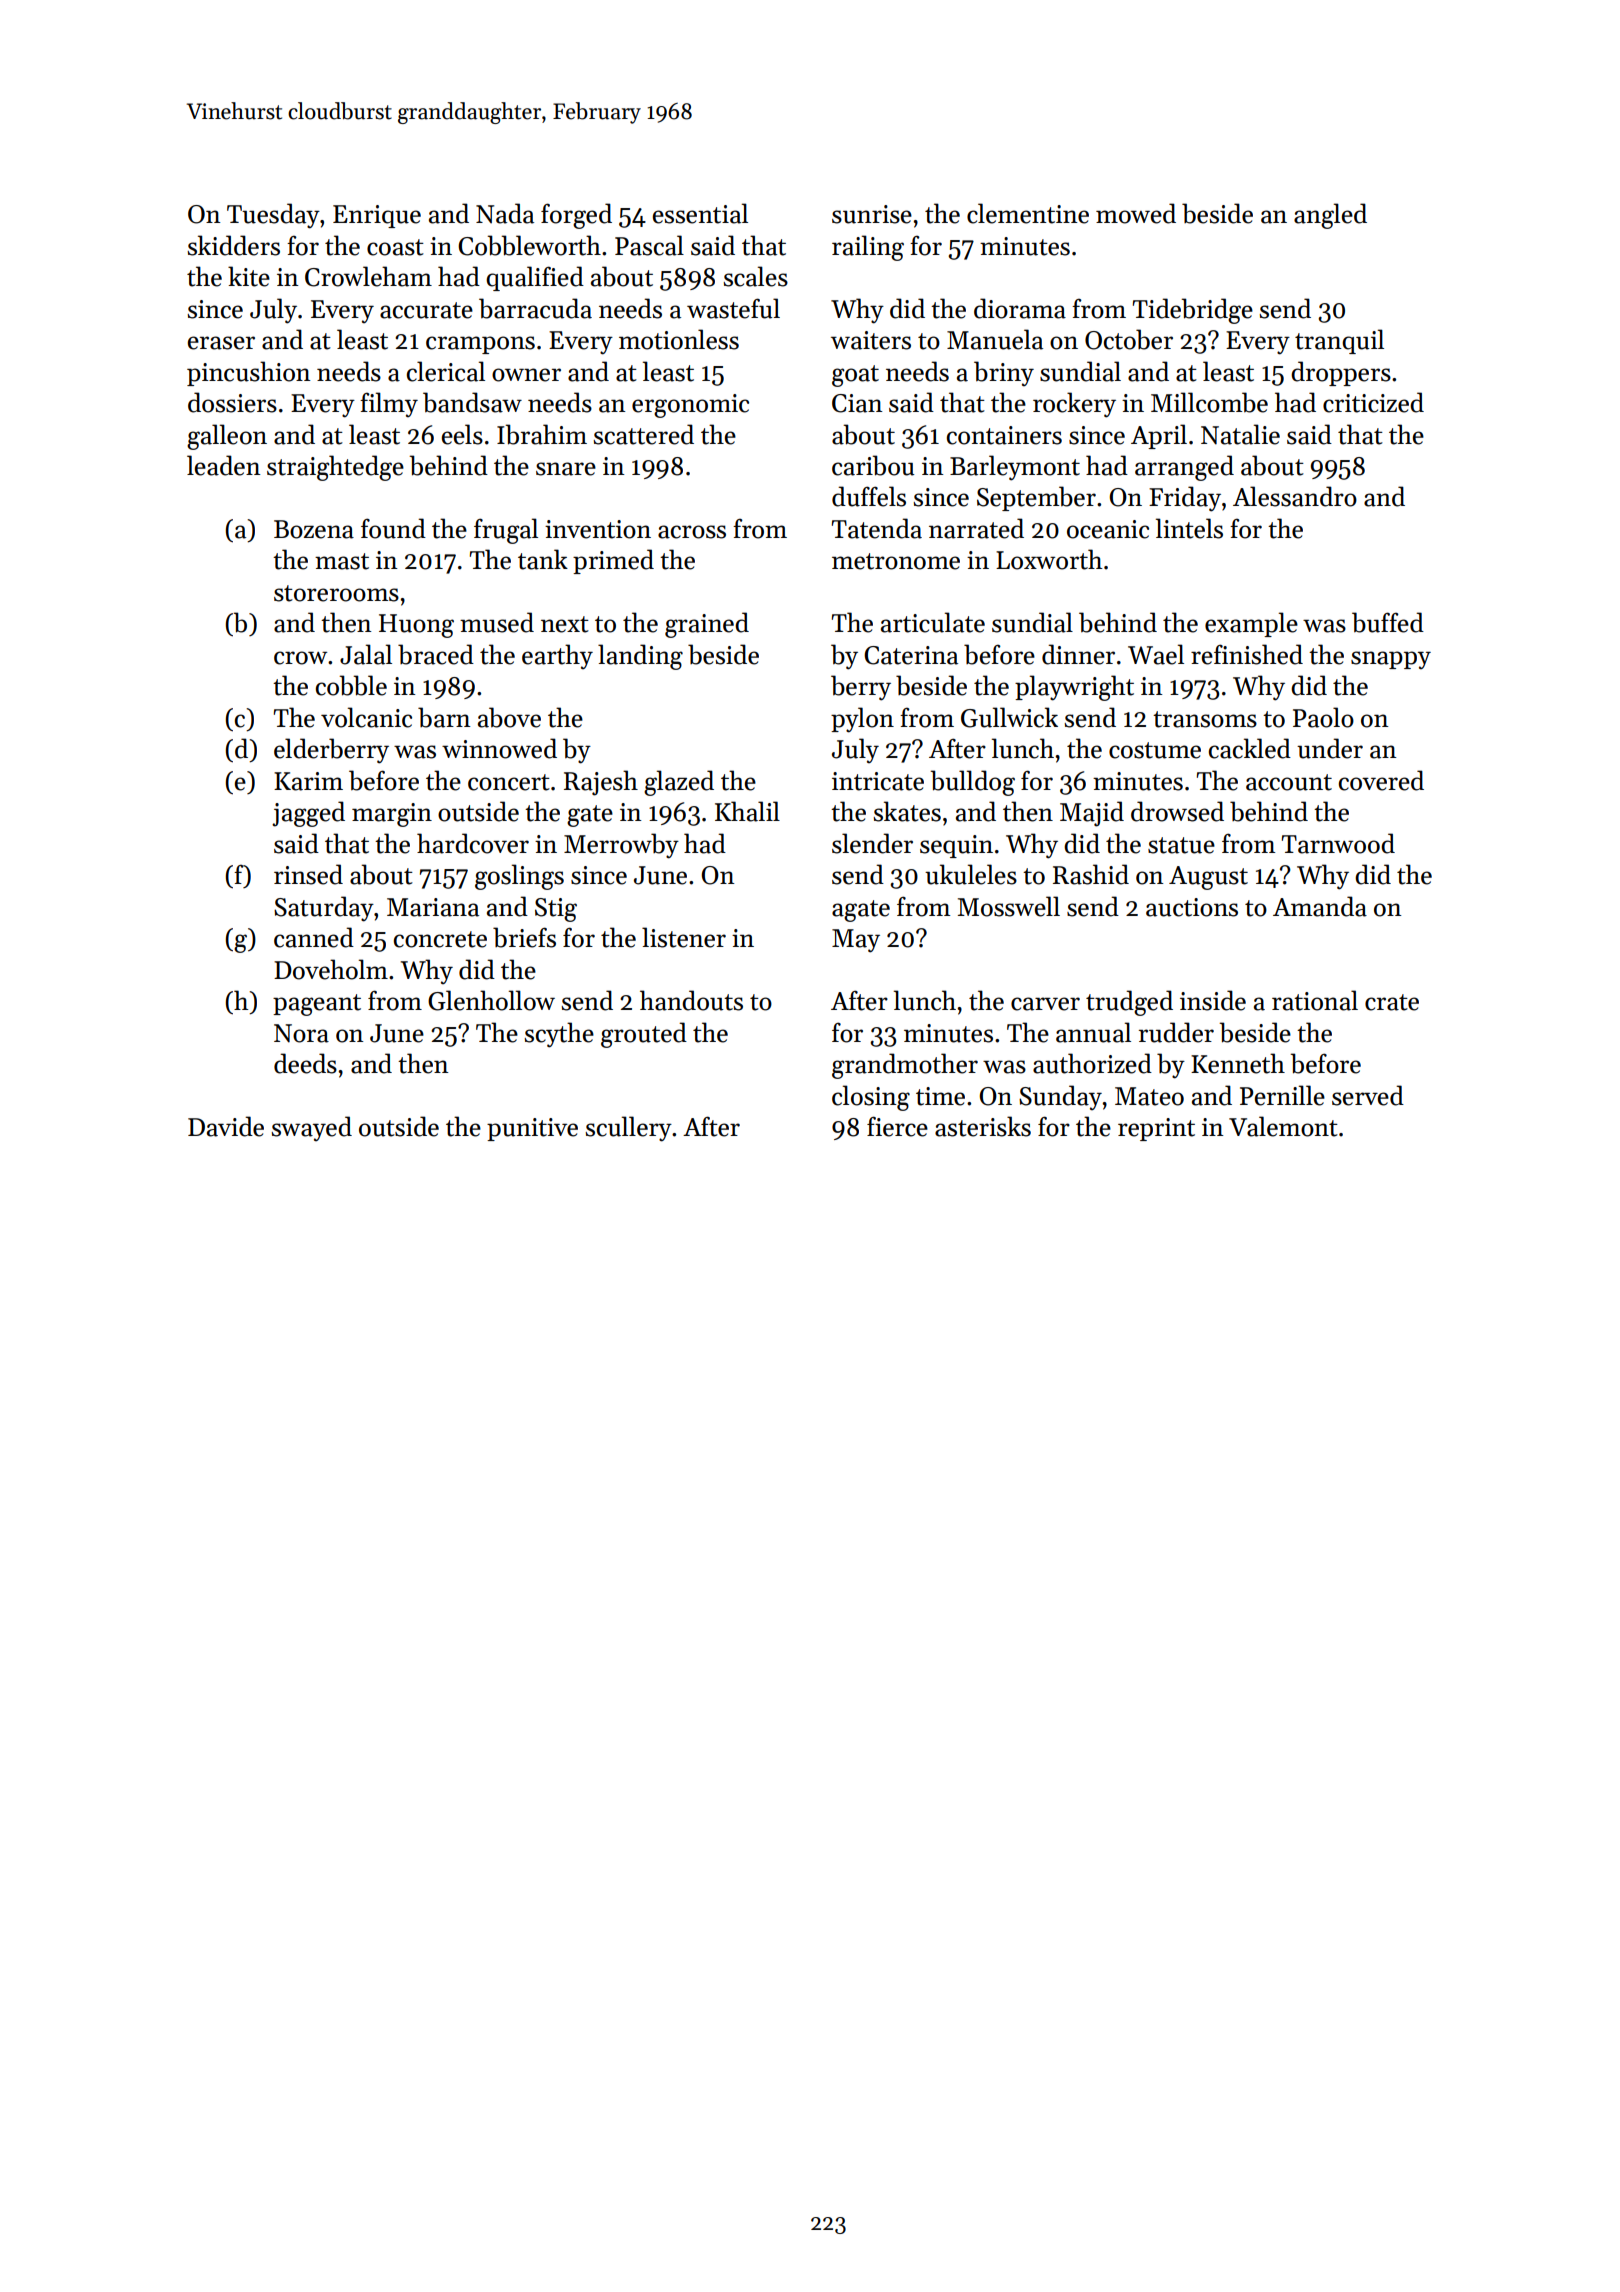  I want to click on volcanic, so click(366, 717).
